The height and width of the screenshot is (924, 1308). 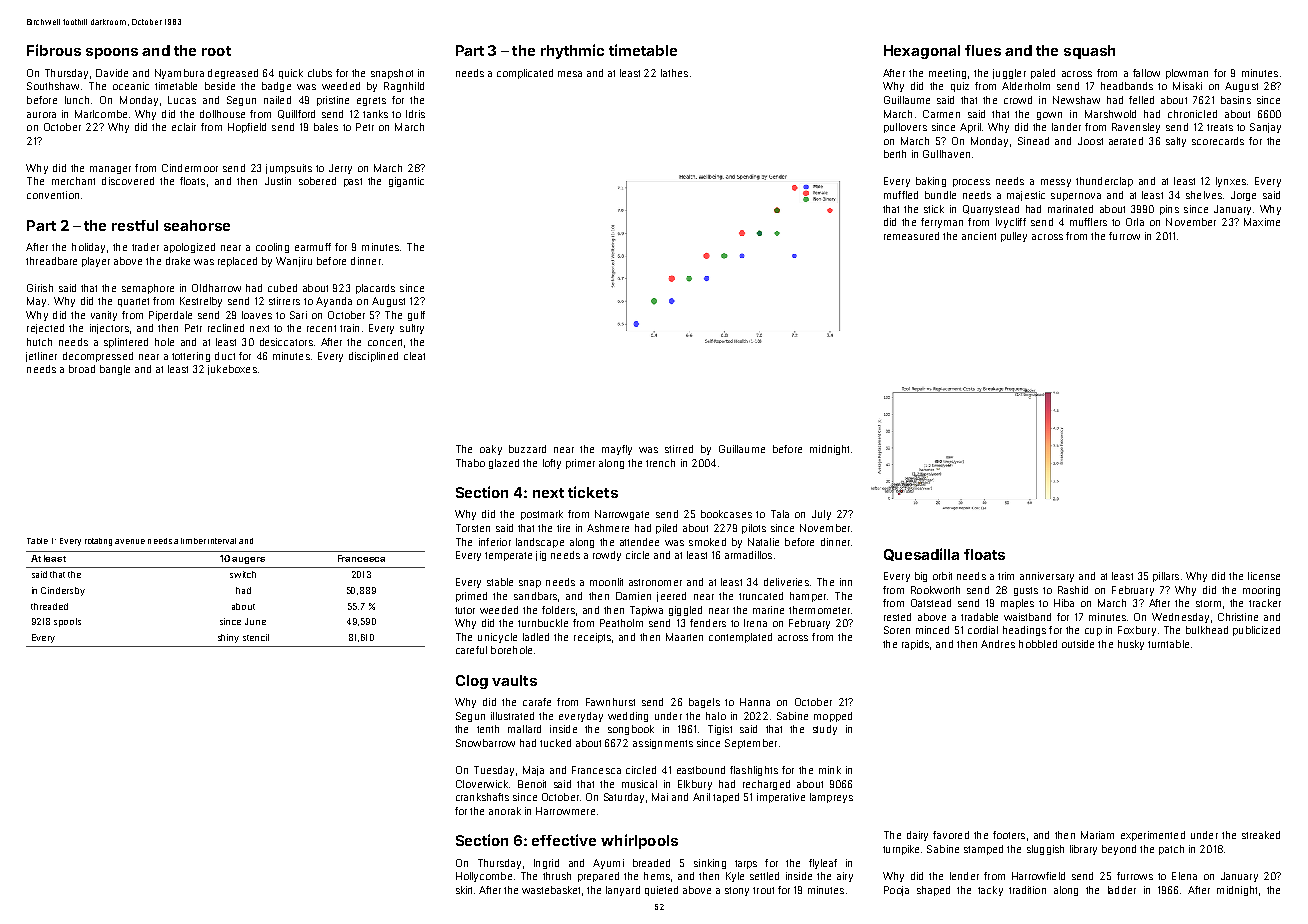 I want to click on Maarten, so click(x=684, y=637).
